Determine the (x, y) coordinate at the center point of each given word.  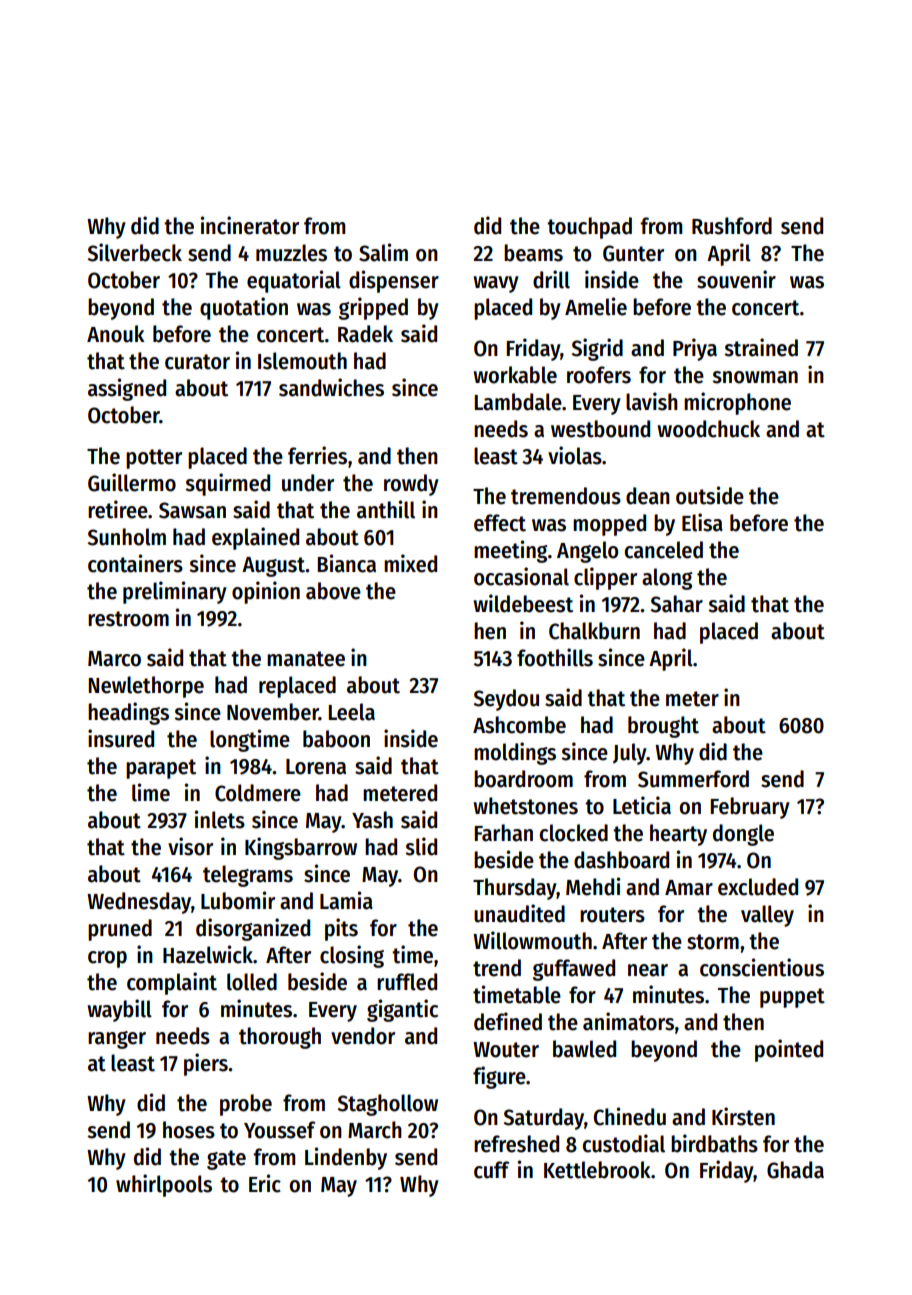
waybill (119, 1010)
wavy (496, 284)
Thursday (514, 889)
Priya (695, 349)
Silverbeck (135, 252)
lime (151, 792)
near (648, 970)
